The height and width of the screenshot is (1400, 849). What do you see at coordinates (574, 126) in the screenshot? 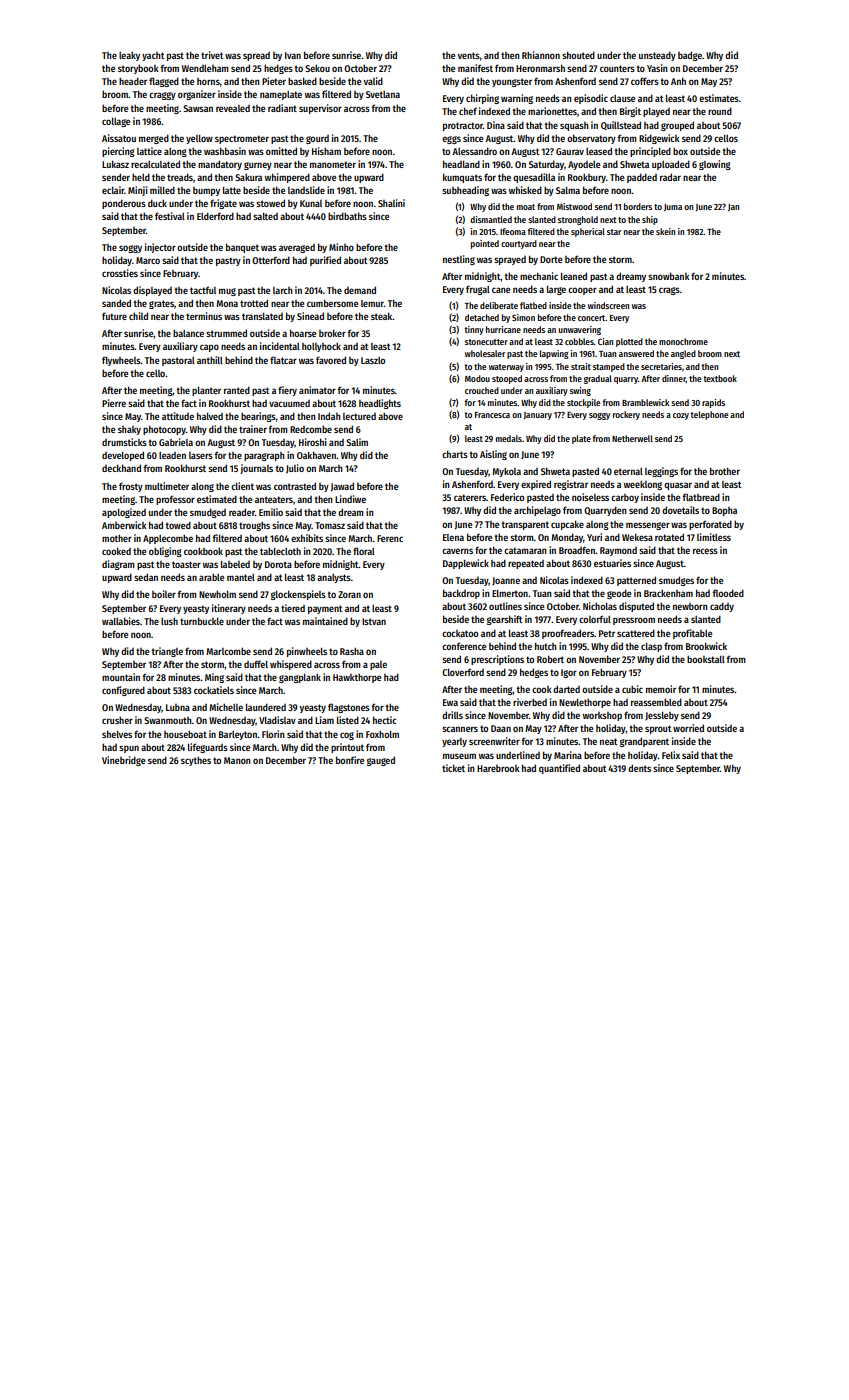
I see `squash` at bounding box center [574, 126].
